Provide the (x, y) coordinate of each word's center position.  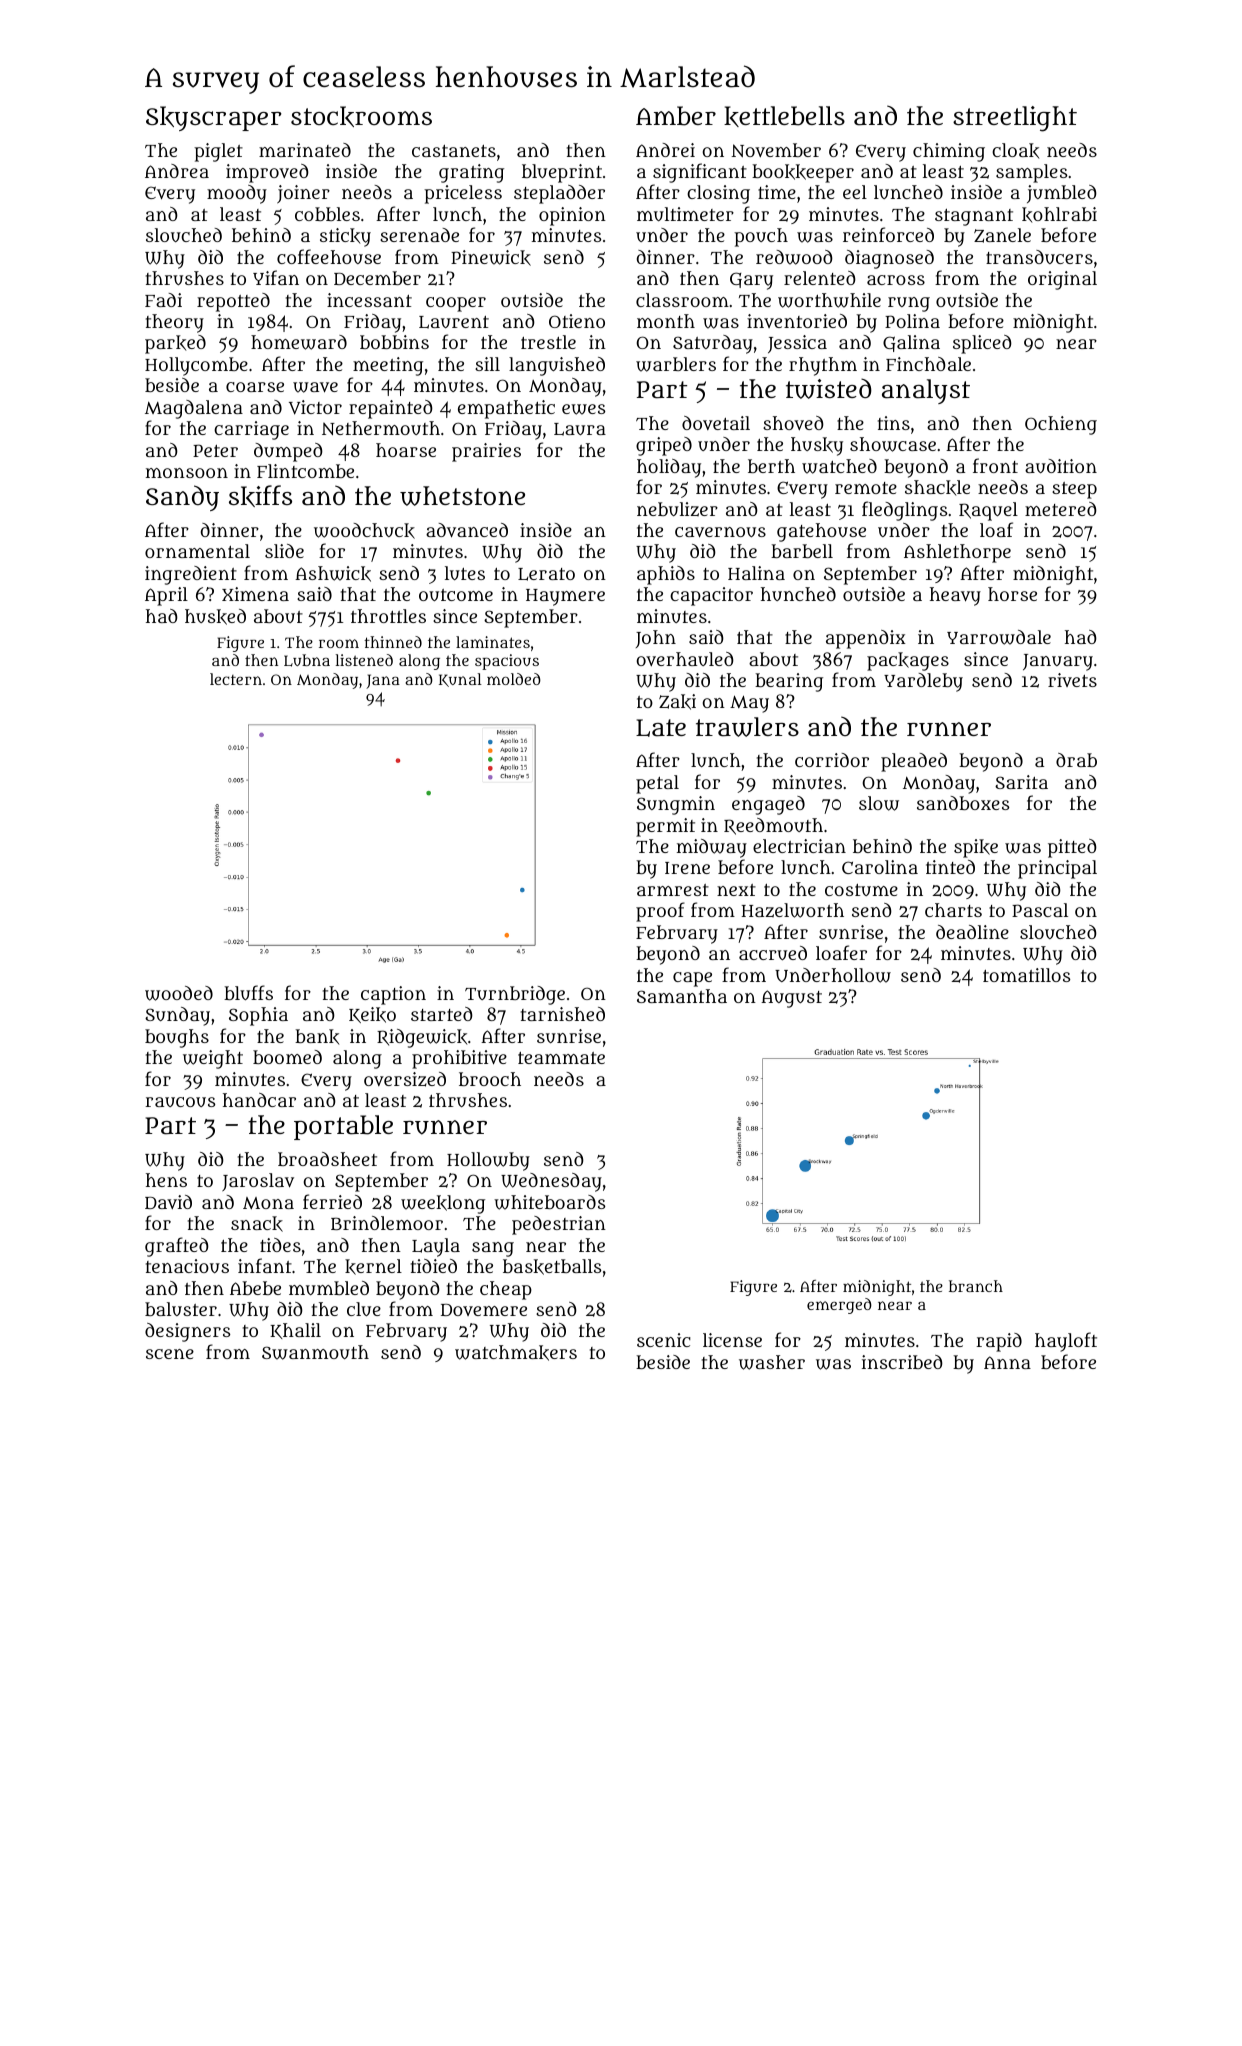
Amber (676, 116)
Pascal (1040, 910)
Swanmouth (315, 1352)
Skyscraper (214, 118)
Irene (687, 868)
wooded (179, 993)
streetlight (1015, 119)
